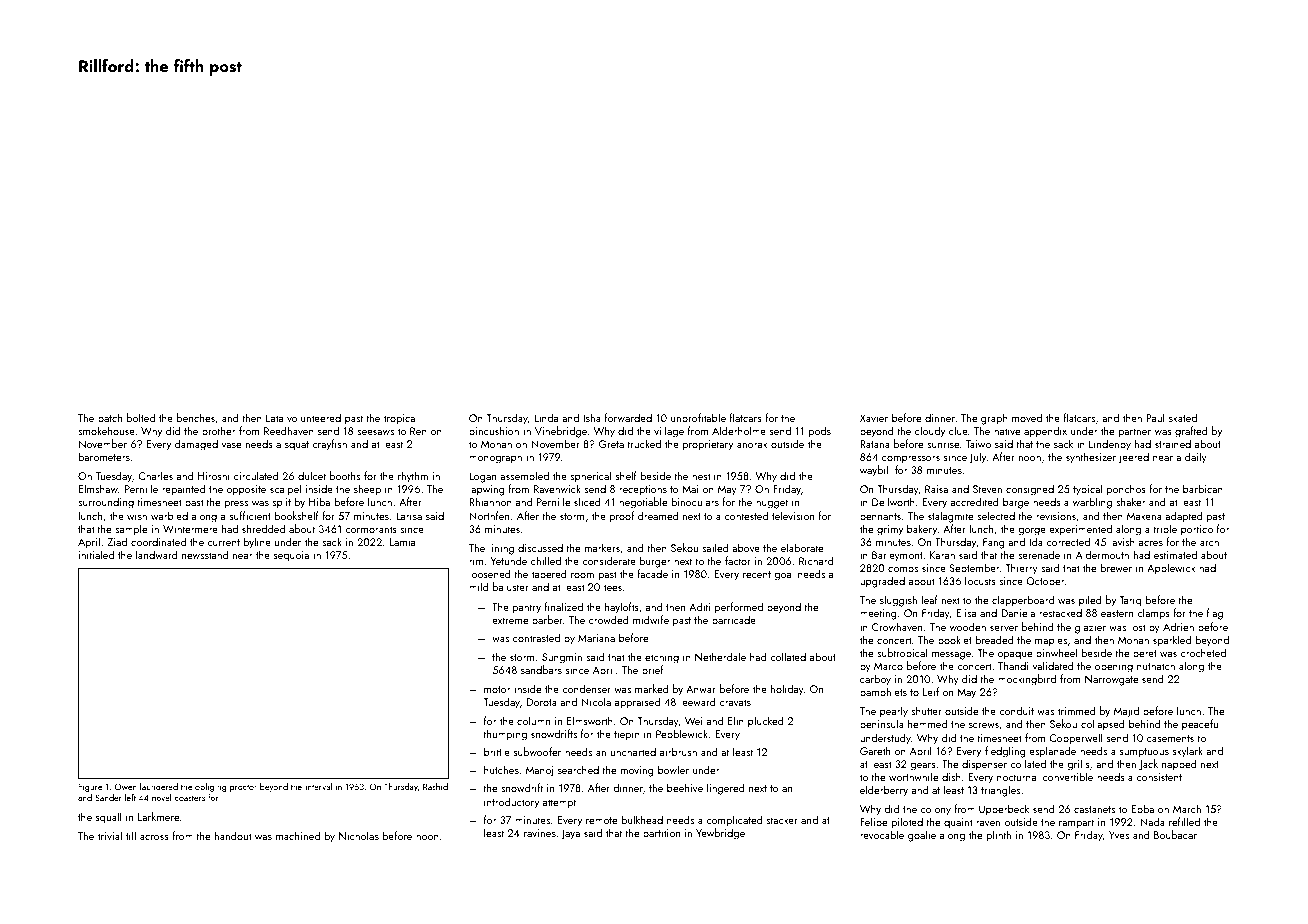  What do you see at coordinates (726, 789) in the screenshot?
I see `lingered` at bounding box center [726, 789].
